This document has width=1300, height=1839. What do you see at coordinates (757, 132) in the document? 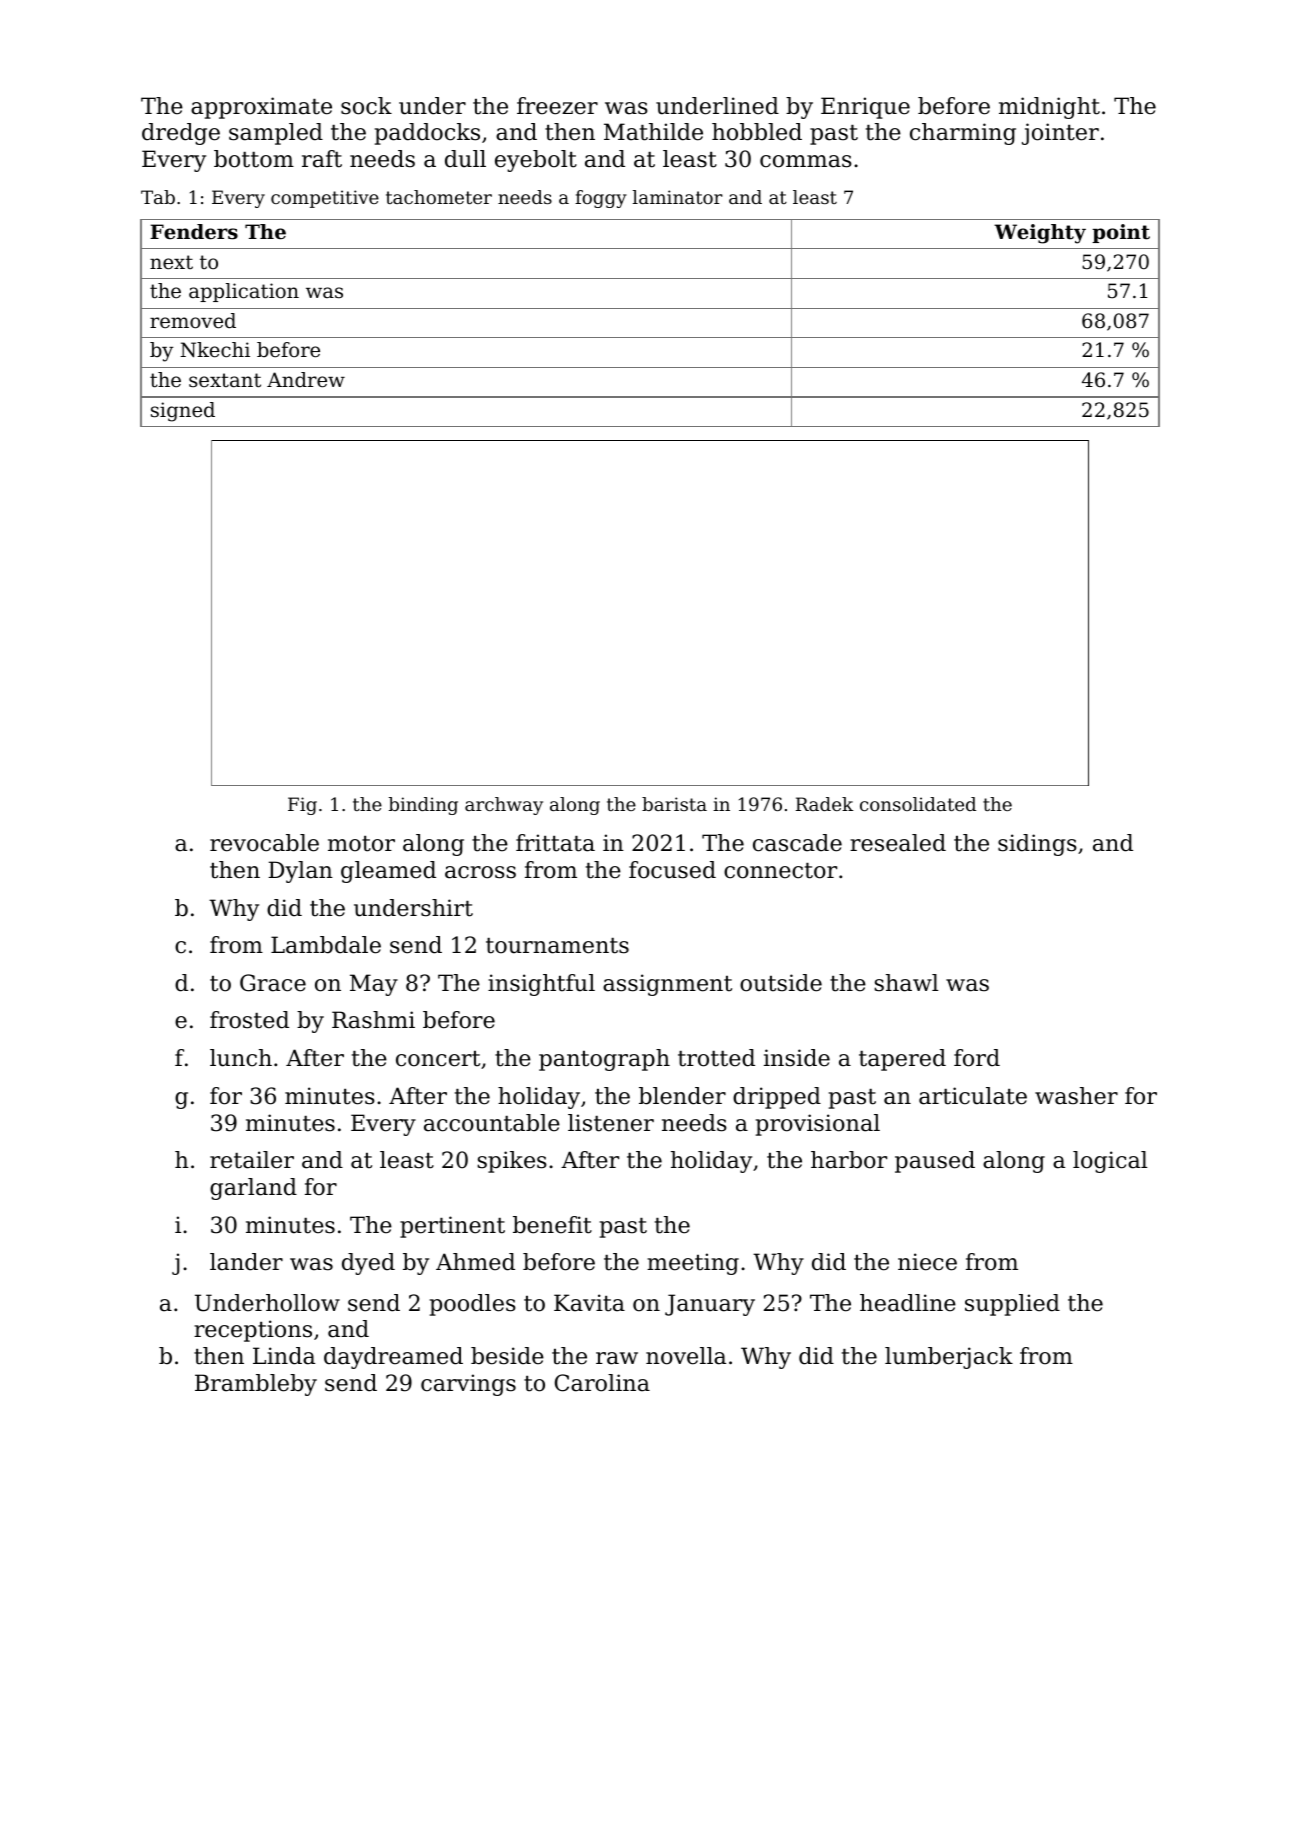
I see `hobbled` at bounding box center [757, 132].
